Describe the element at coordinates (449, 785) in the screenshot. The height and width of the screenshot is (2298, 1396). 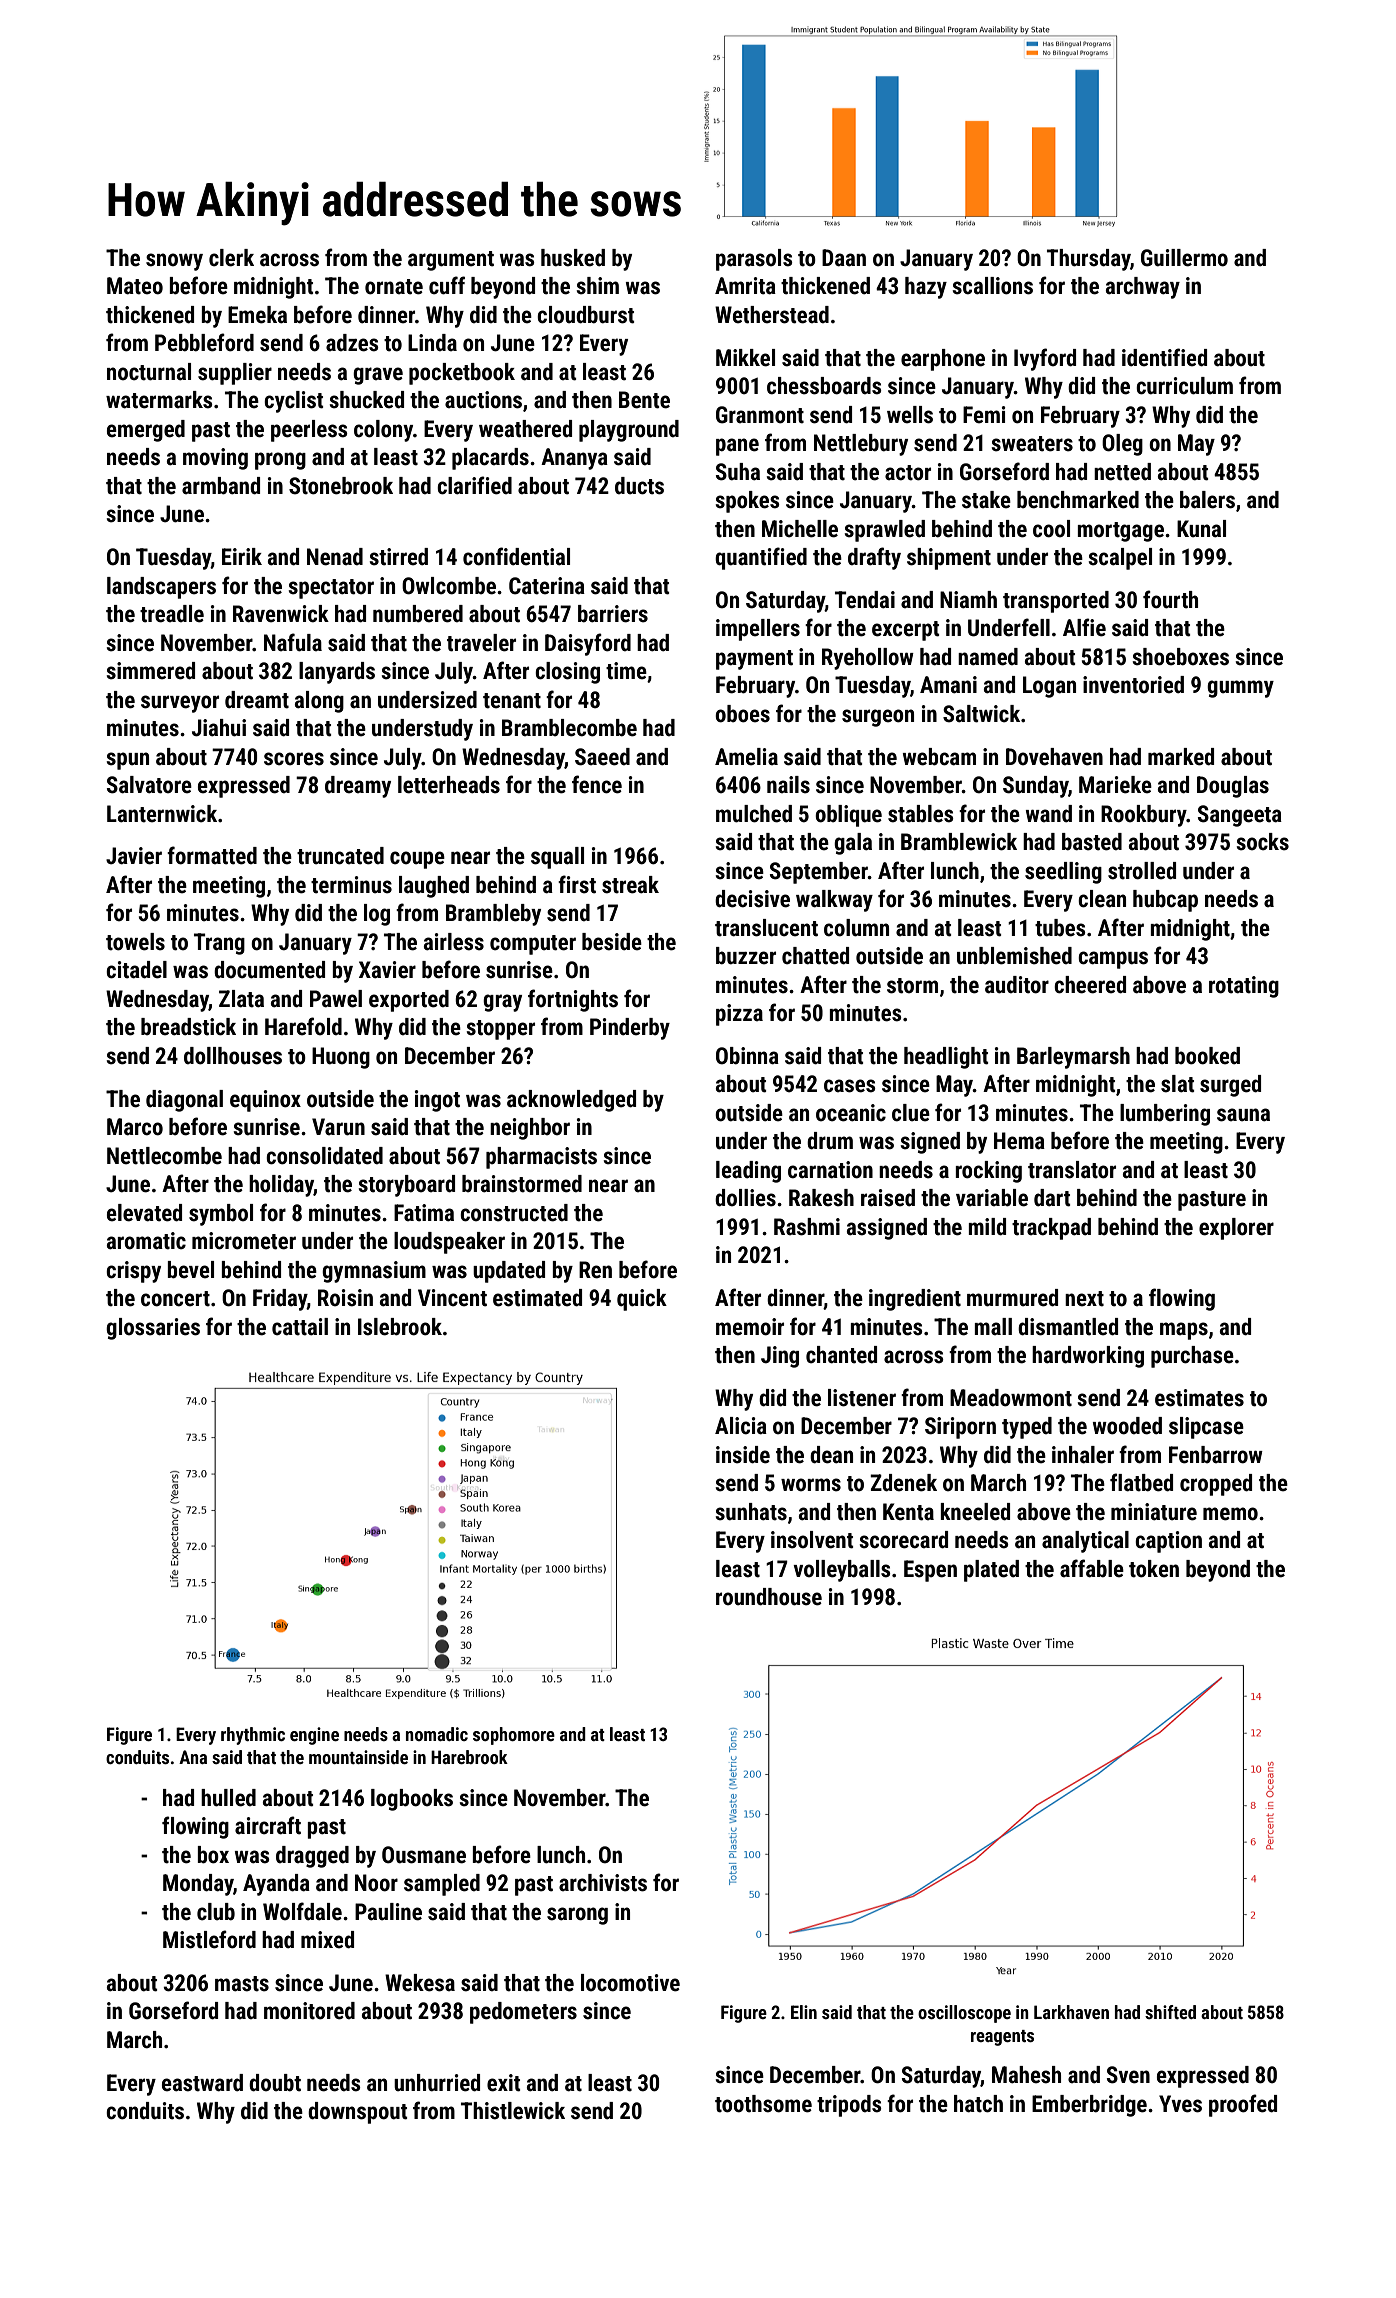
I see `letterheads` at that location.
